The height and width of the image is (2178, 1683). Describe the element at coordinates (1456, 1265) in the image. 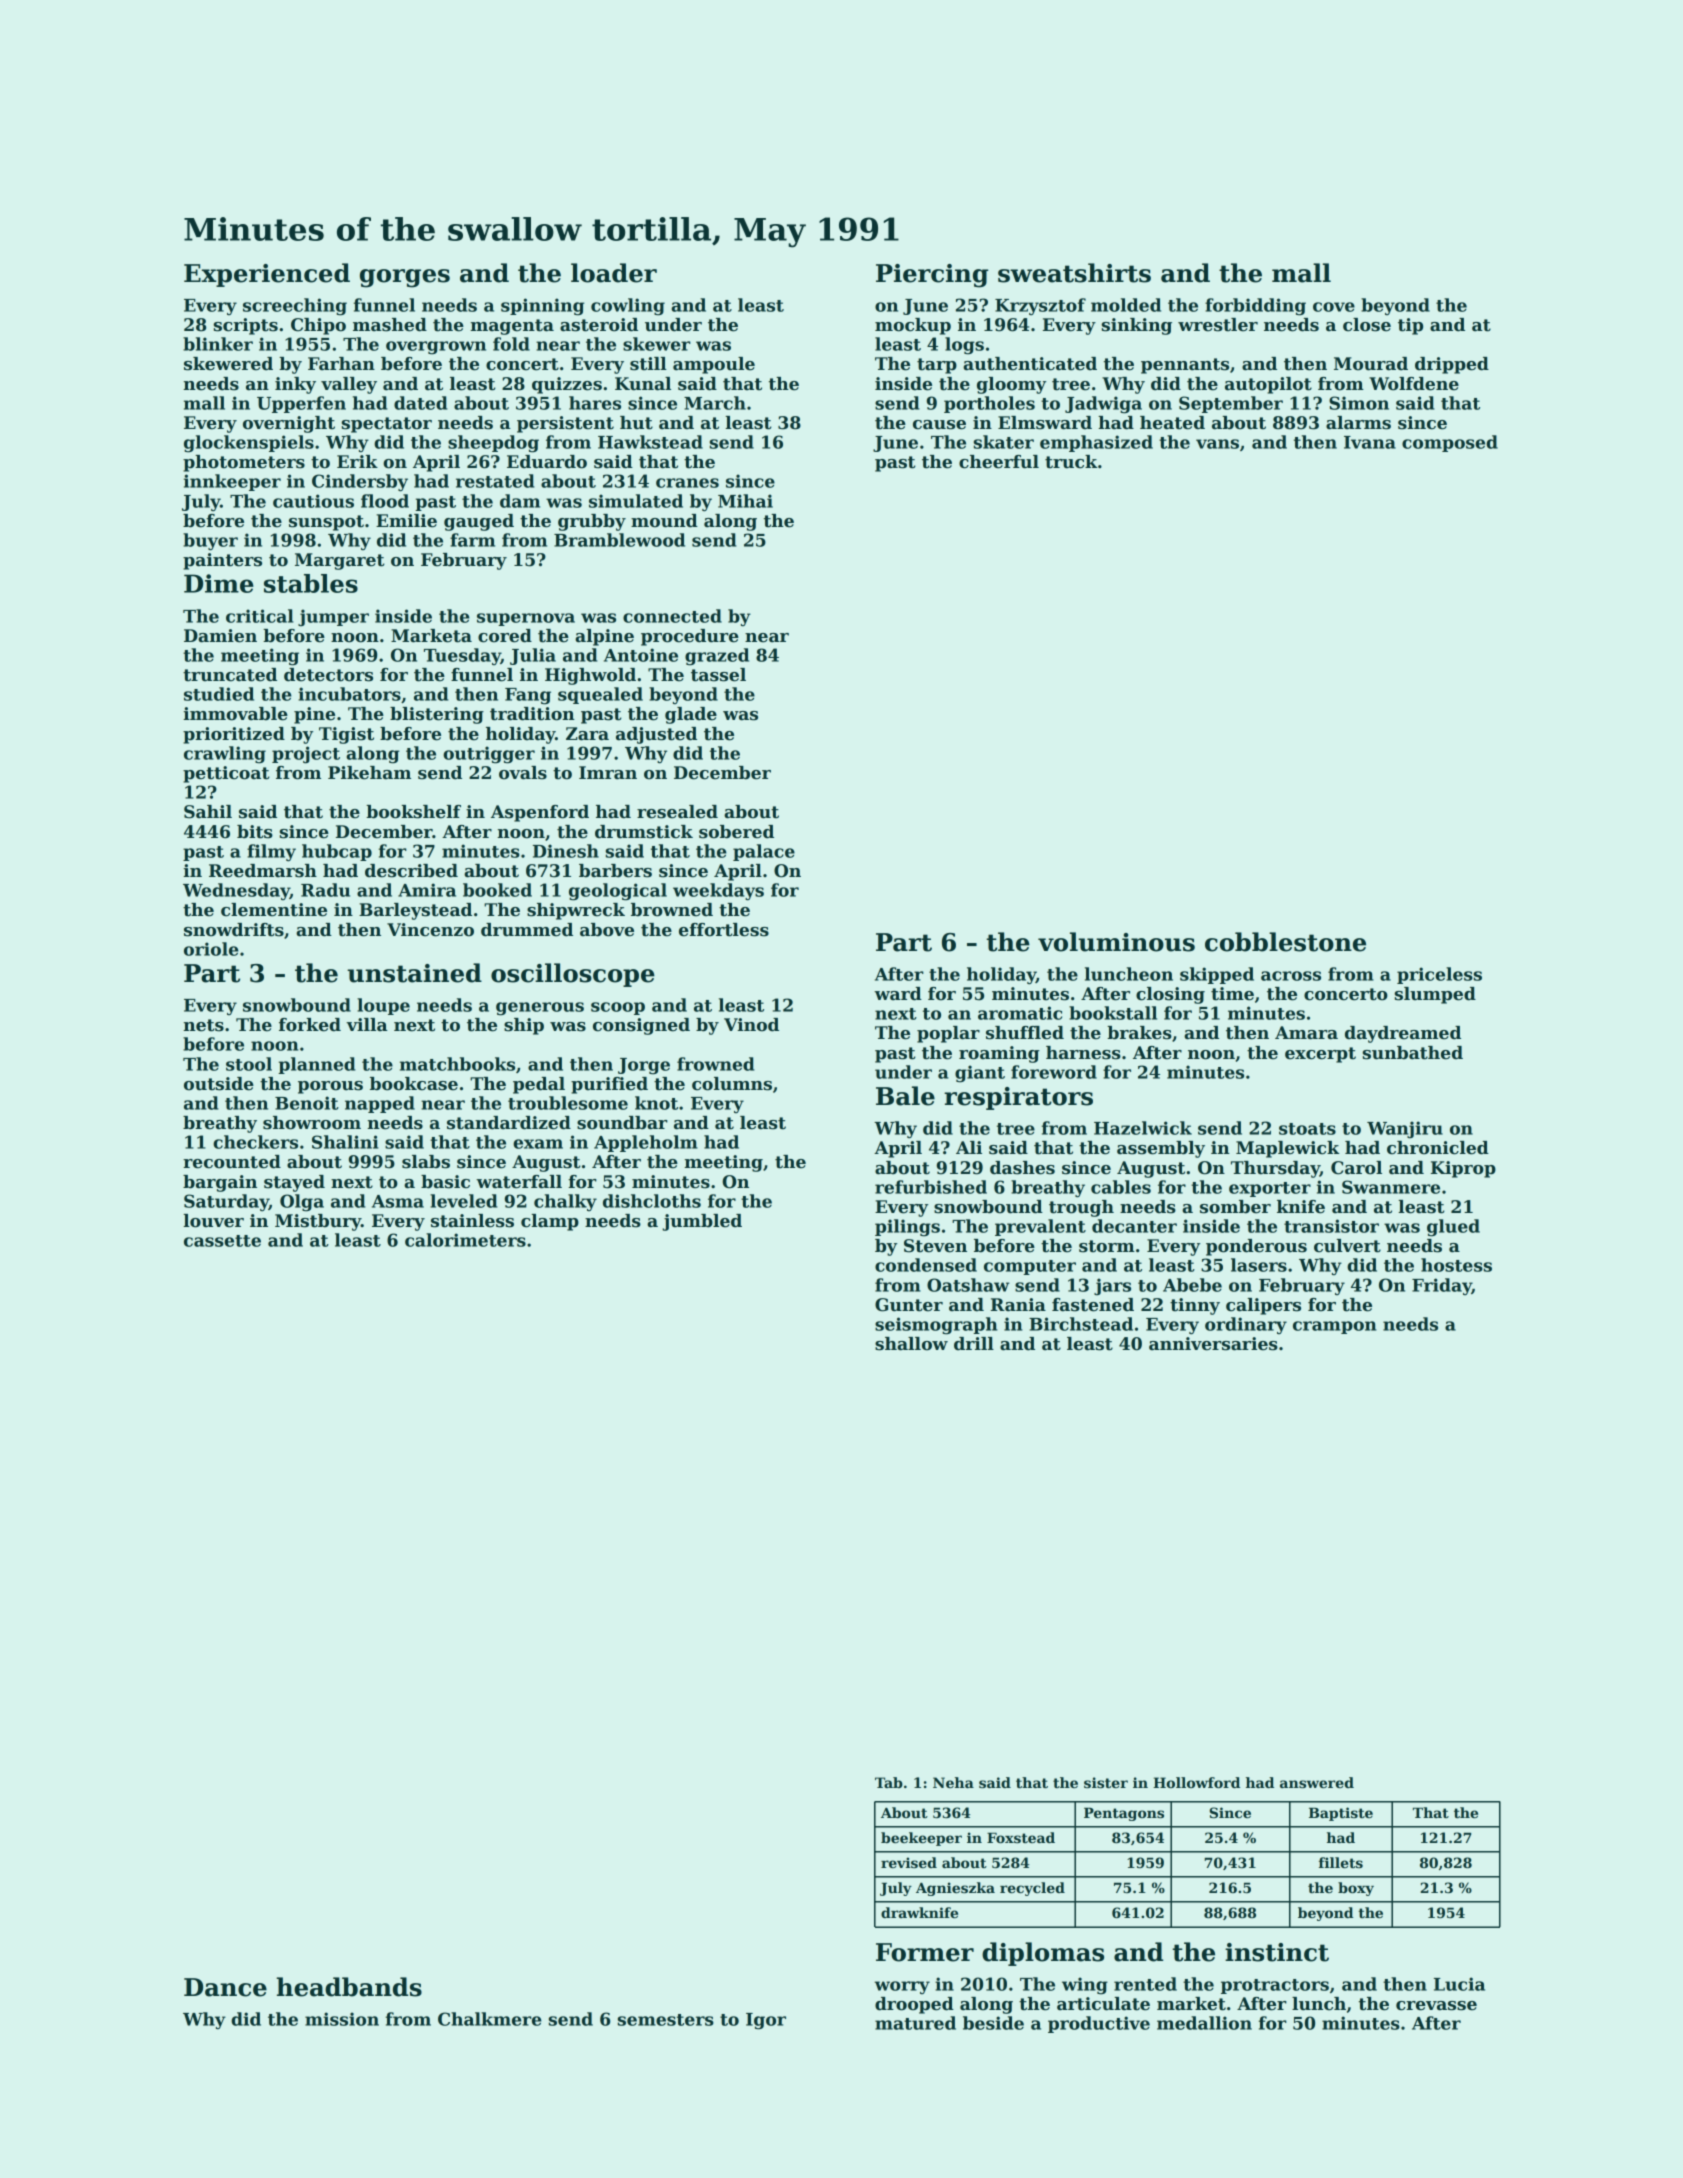

I see `hostess` at that location.
